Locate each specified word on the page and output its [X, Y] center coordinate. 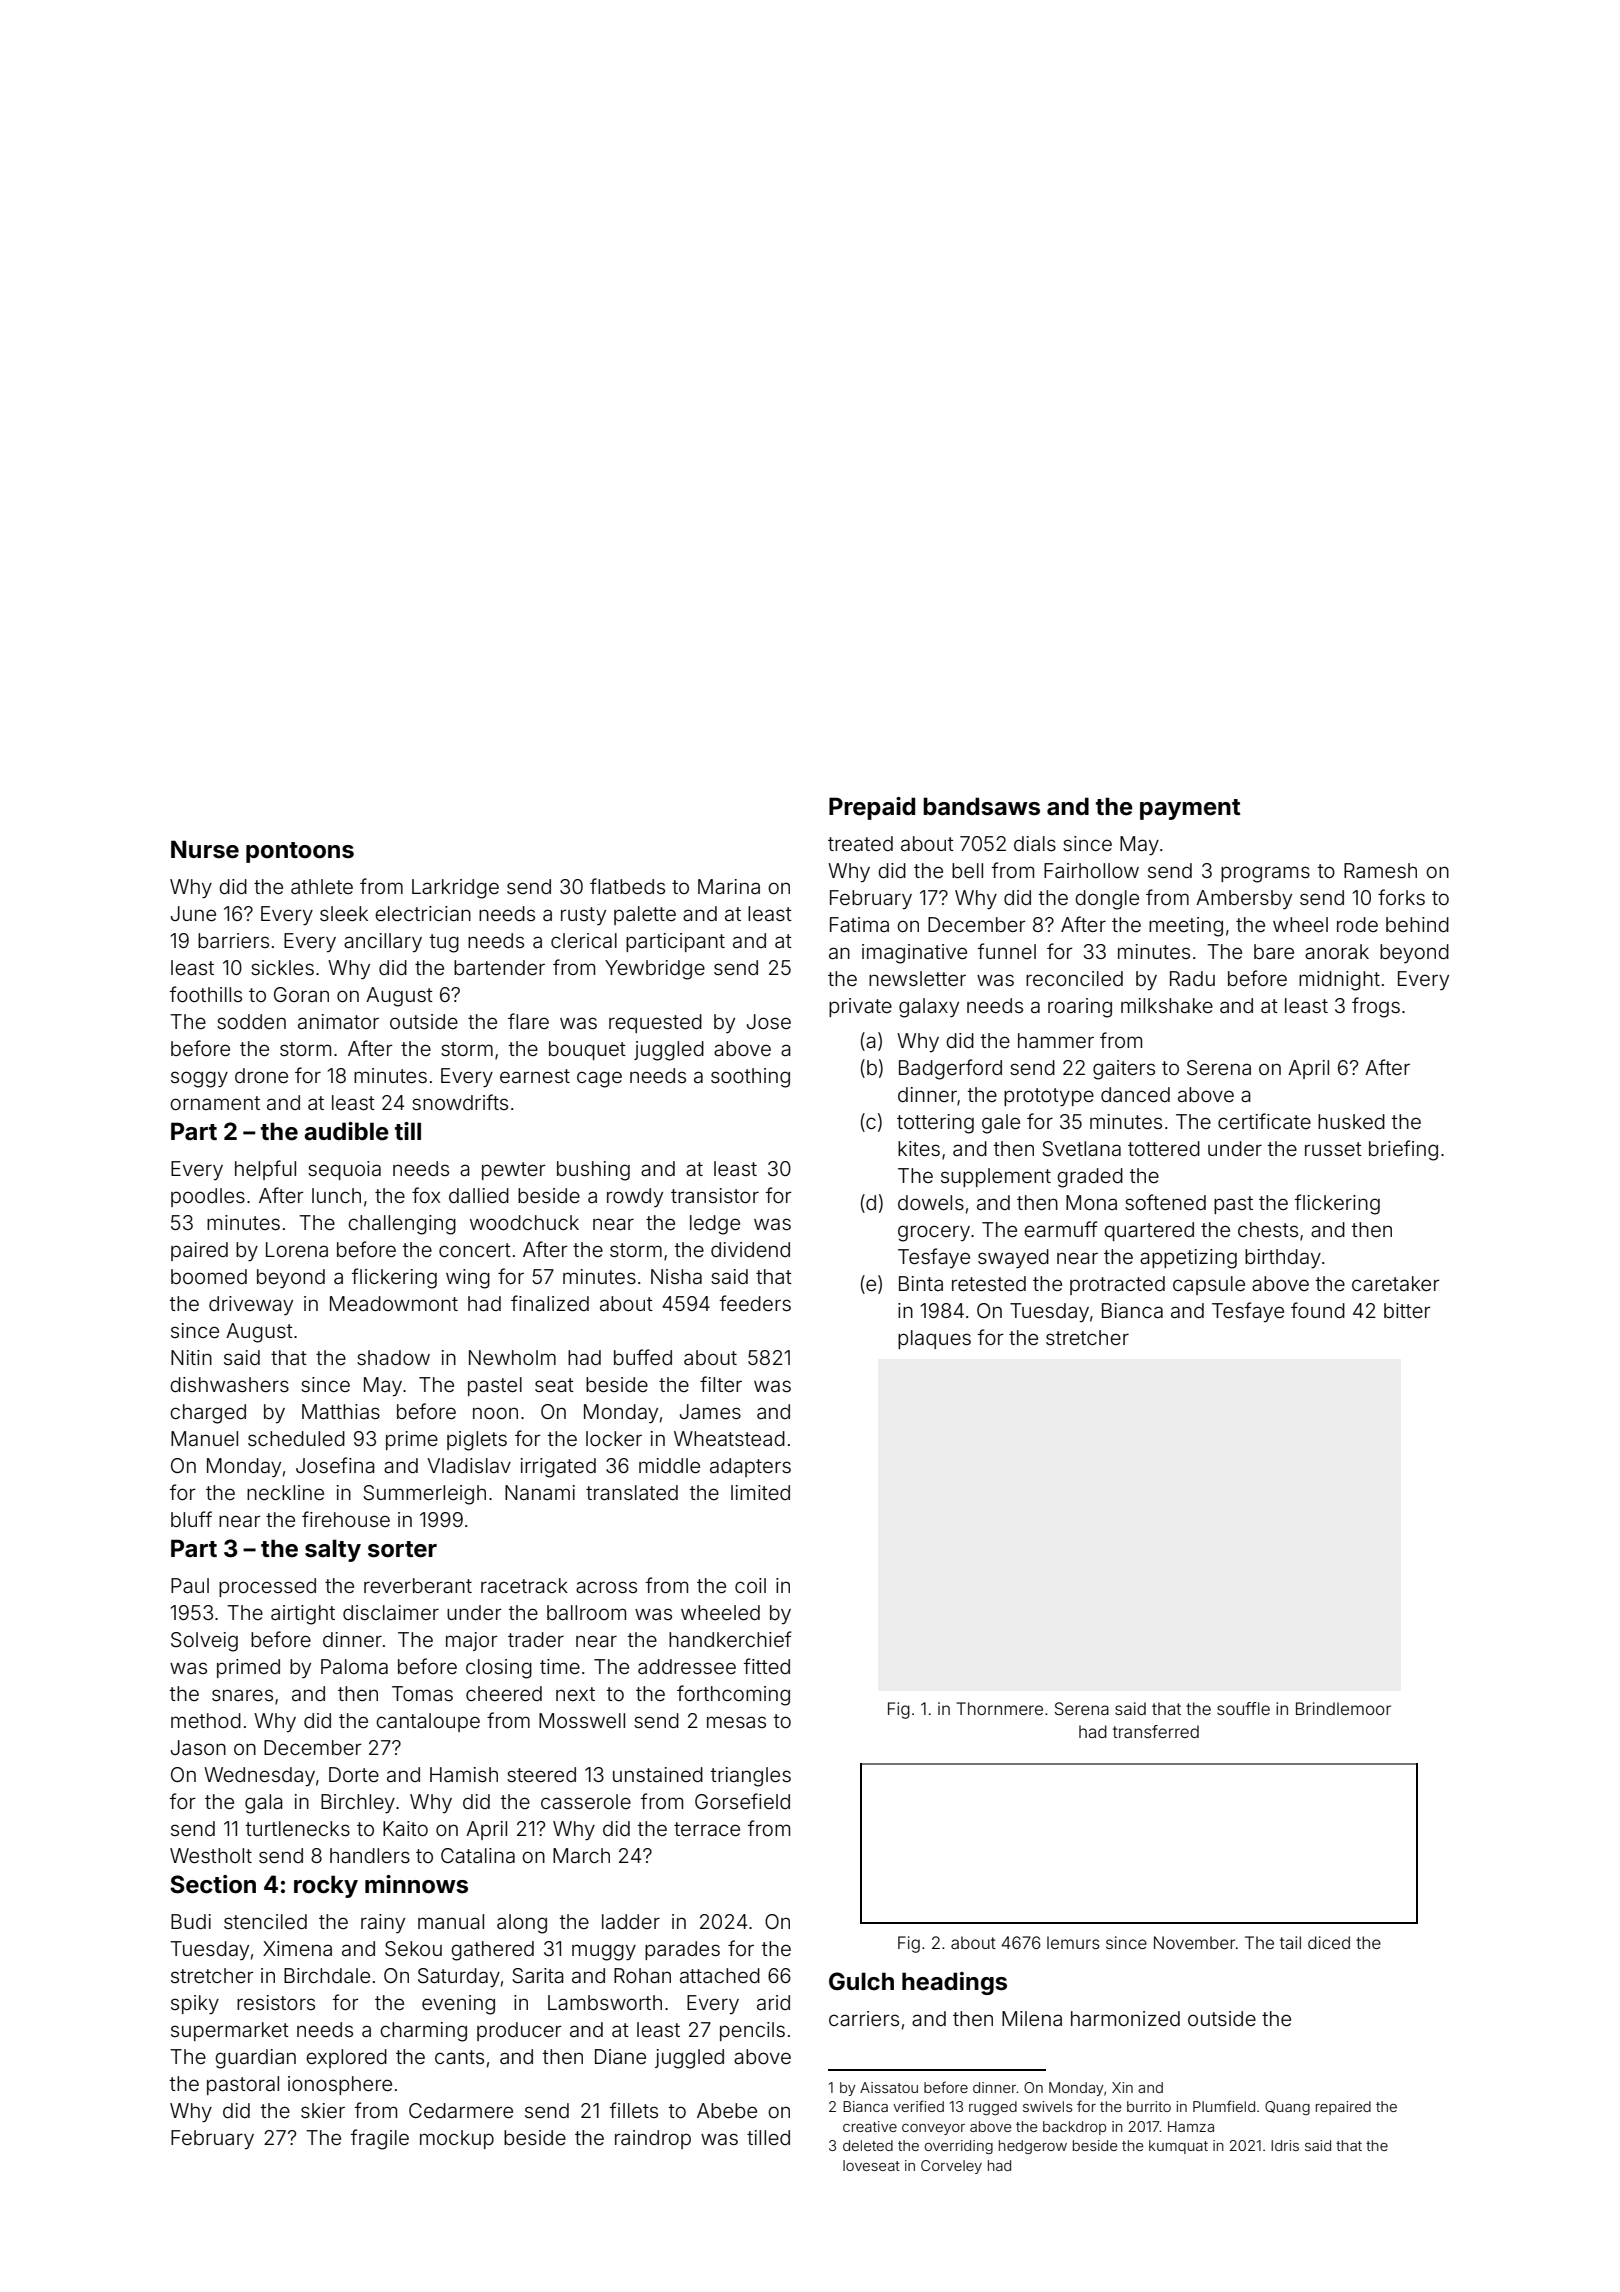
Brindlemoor [1343, 1708]
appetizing [1188, 1259]
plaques [934, 1339]
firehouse [346, 1519]
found [1318, 1310]
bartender [499, 967]
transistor [715, 1195]
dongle [1107, 900]
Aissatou [889, 2087]
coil [750, 1585]
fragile [379, 2139]
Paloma [354, 1666]
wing [468, 1279]
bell [967, 870]
